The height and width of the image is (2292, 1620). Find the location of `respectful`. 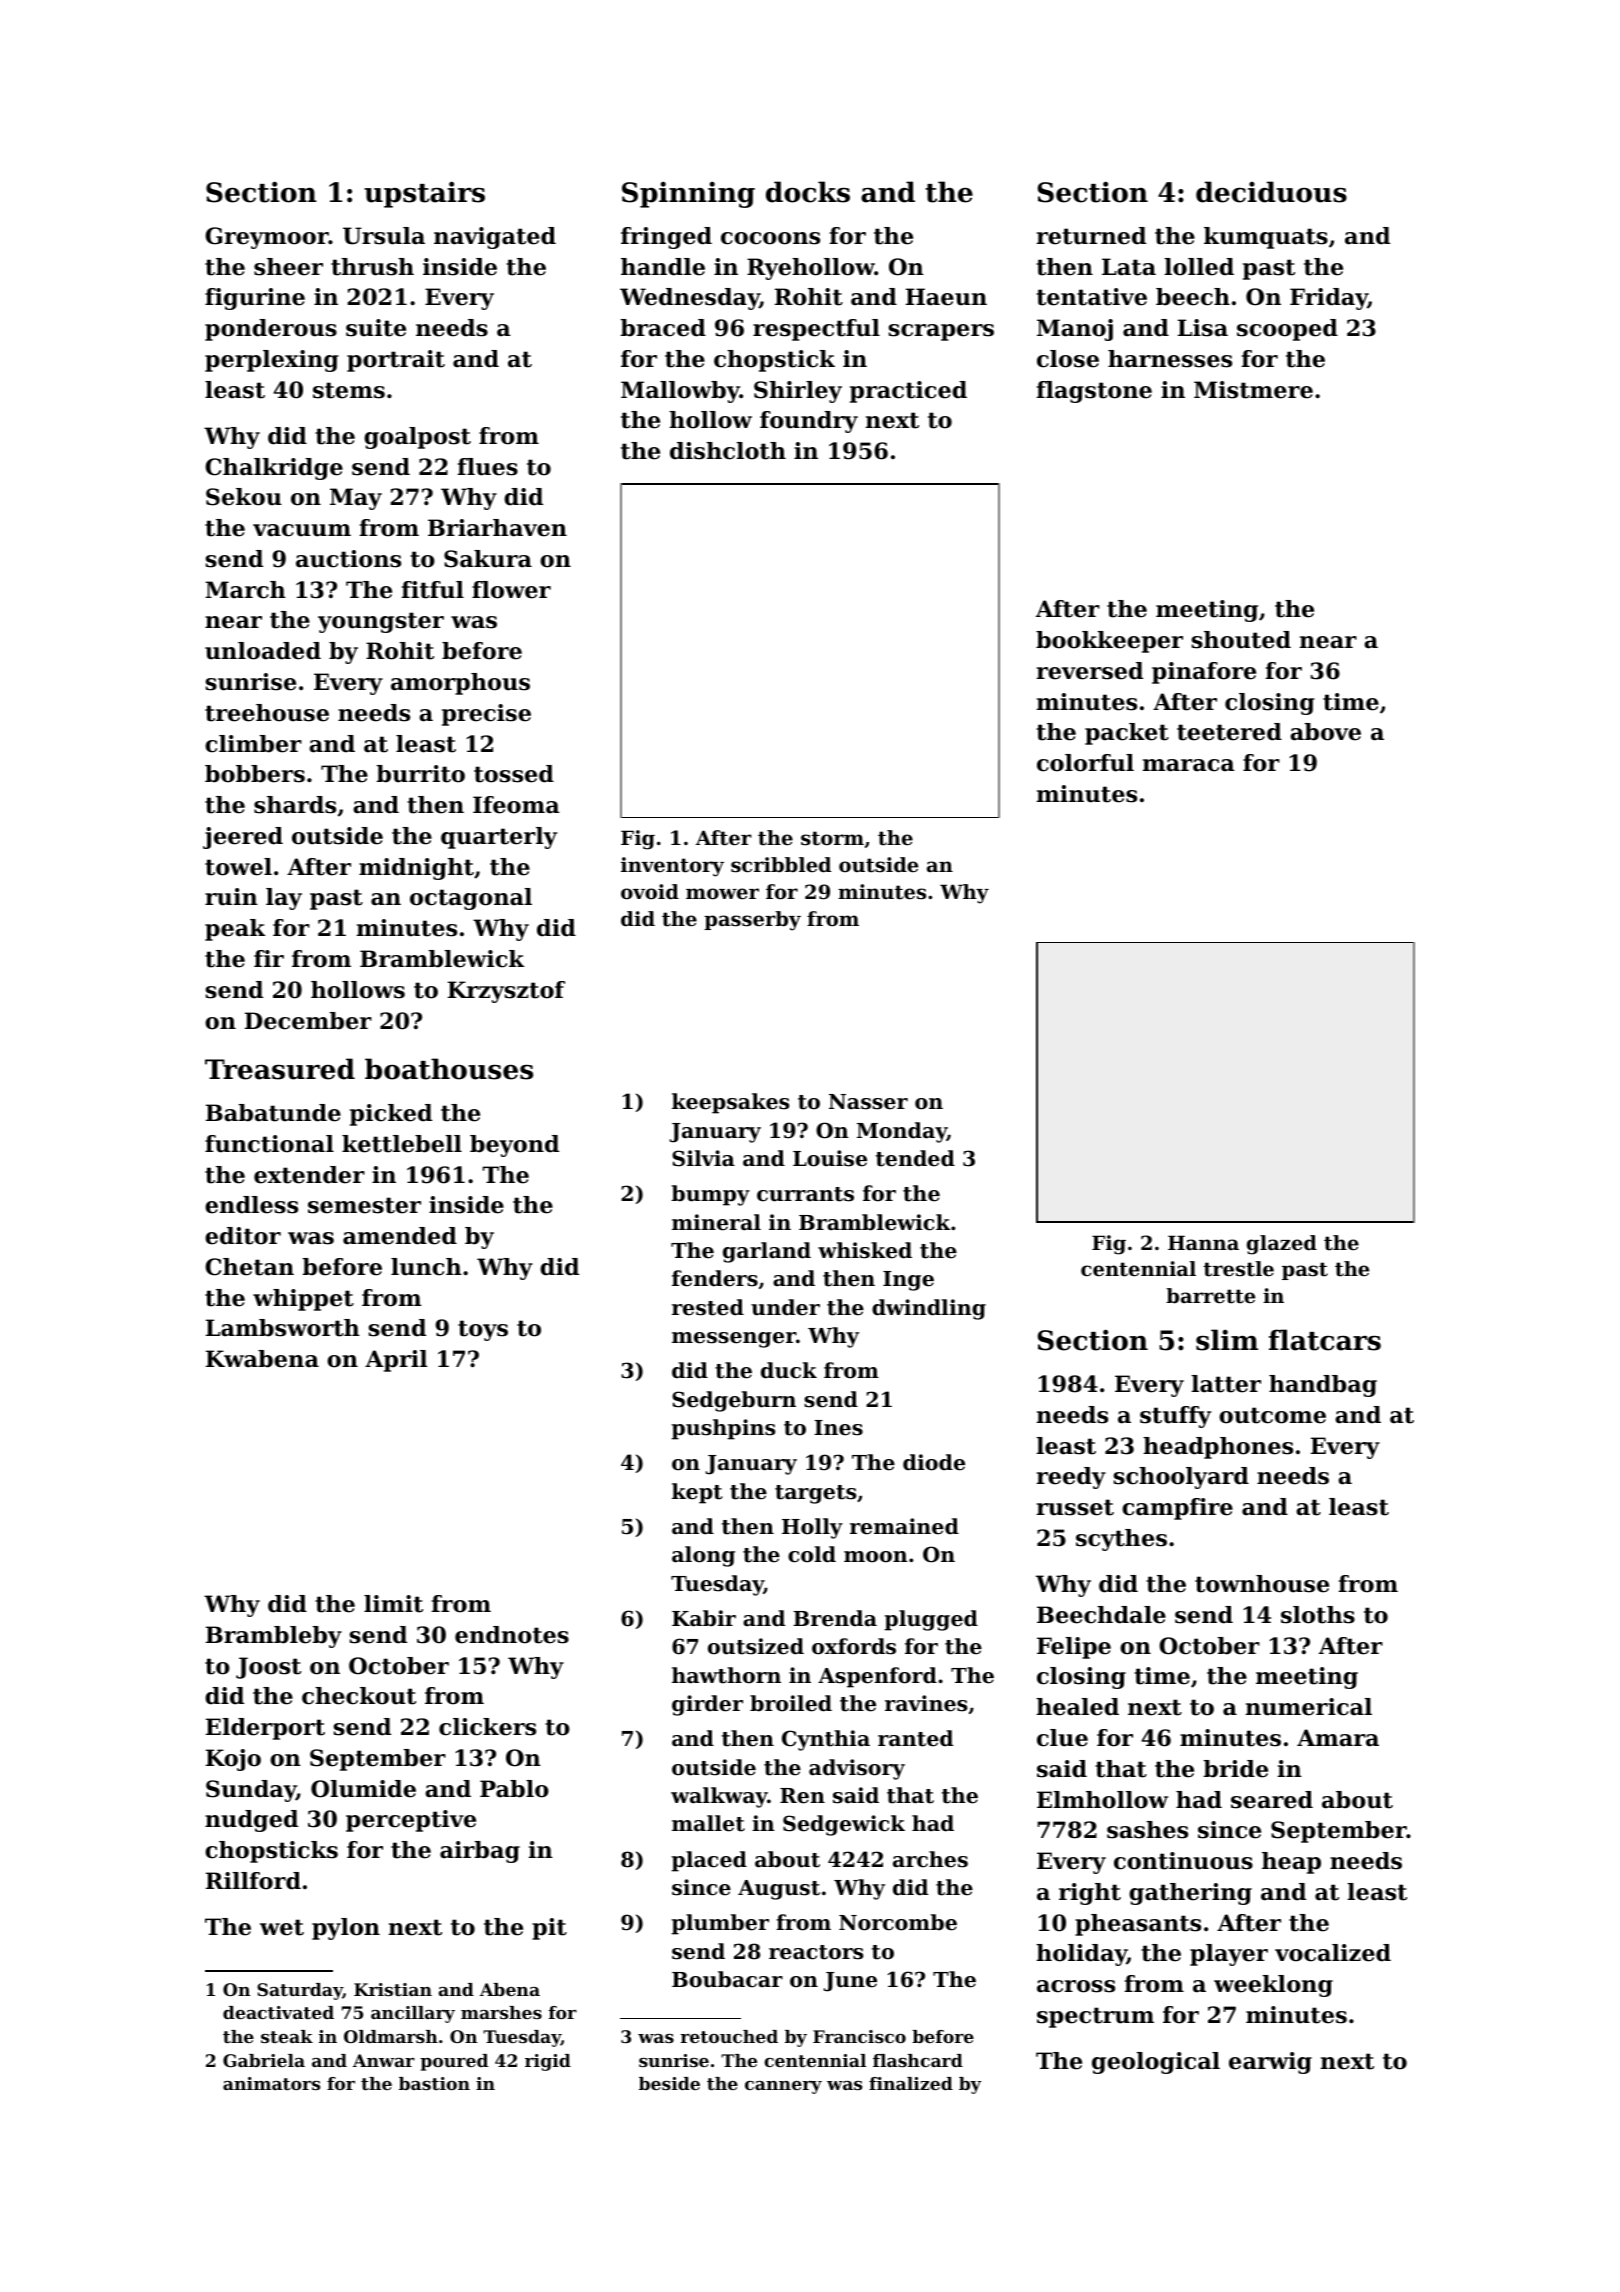

respectful is located at coordinates (816, 330).
